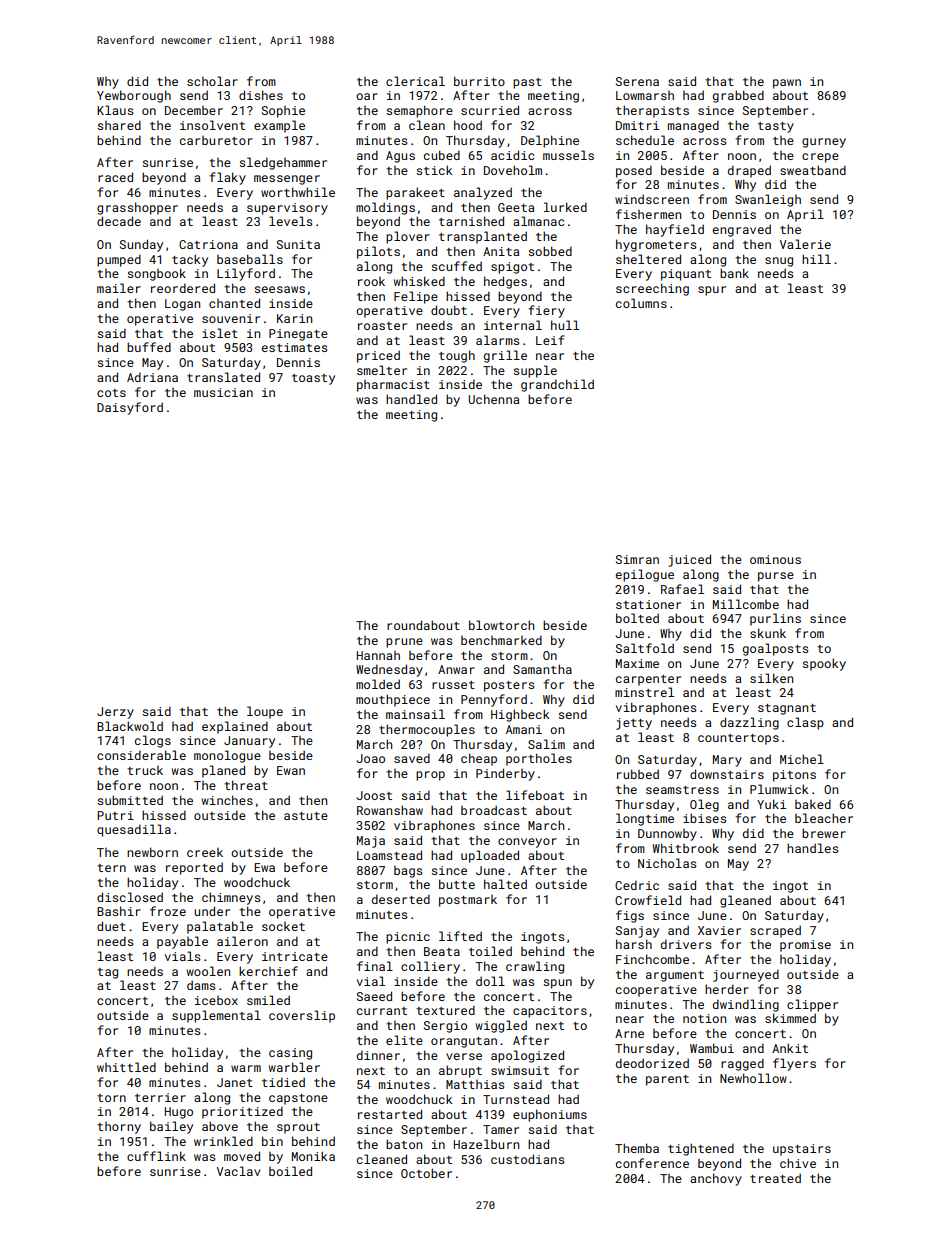 This screenshot has width=952, height=1233. What do you see at coordinates (805, 946) in the screenshot?
I see `promise` at bounding box center [805, 946].
